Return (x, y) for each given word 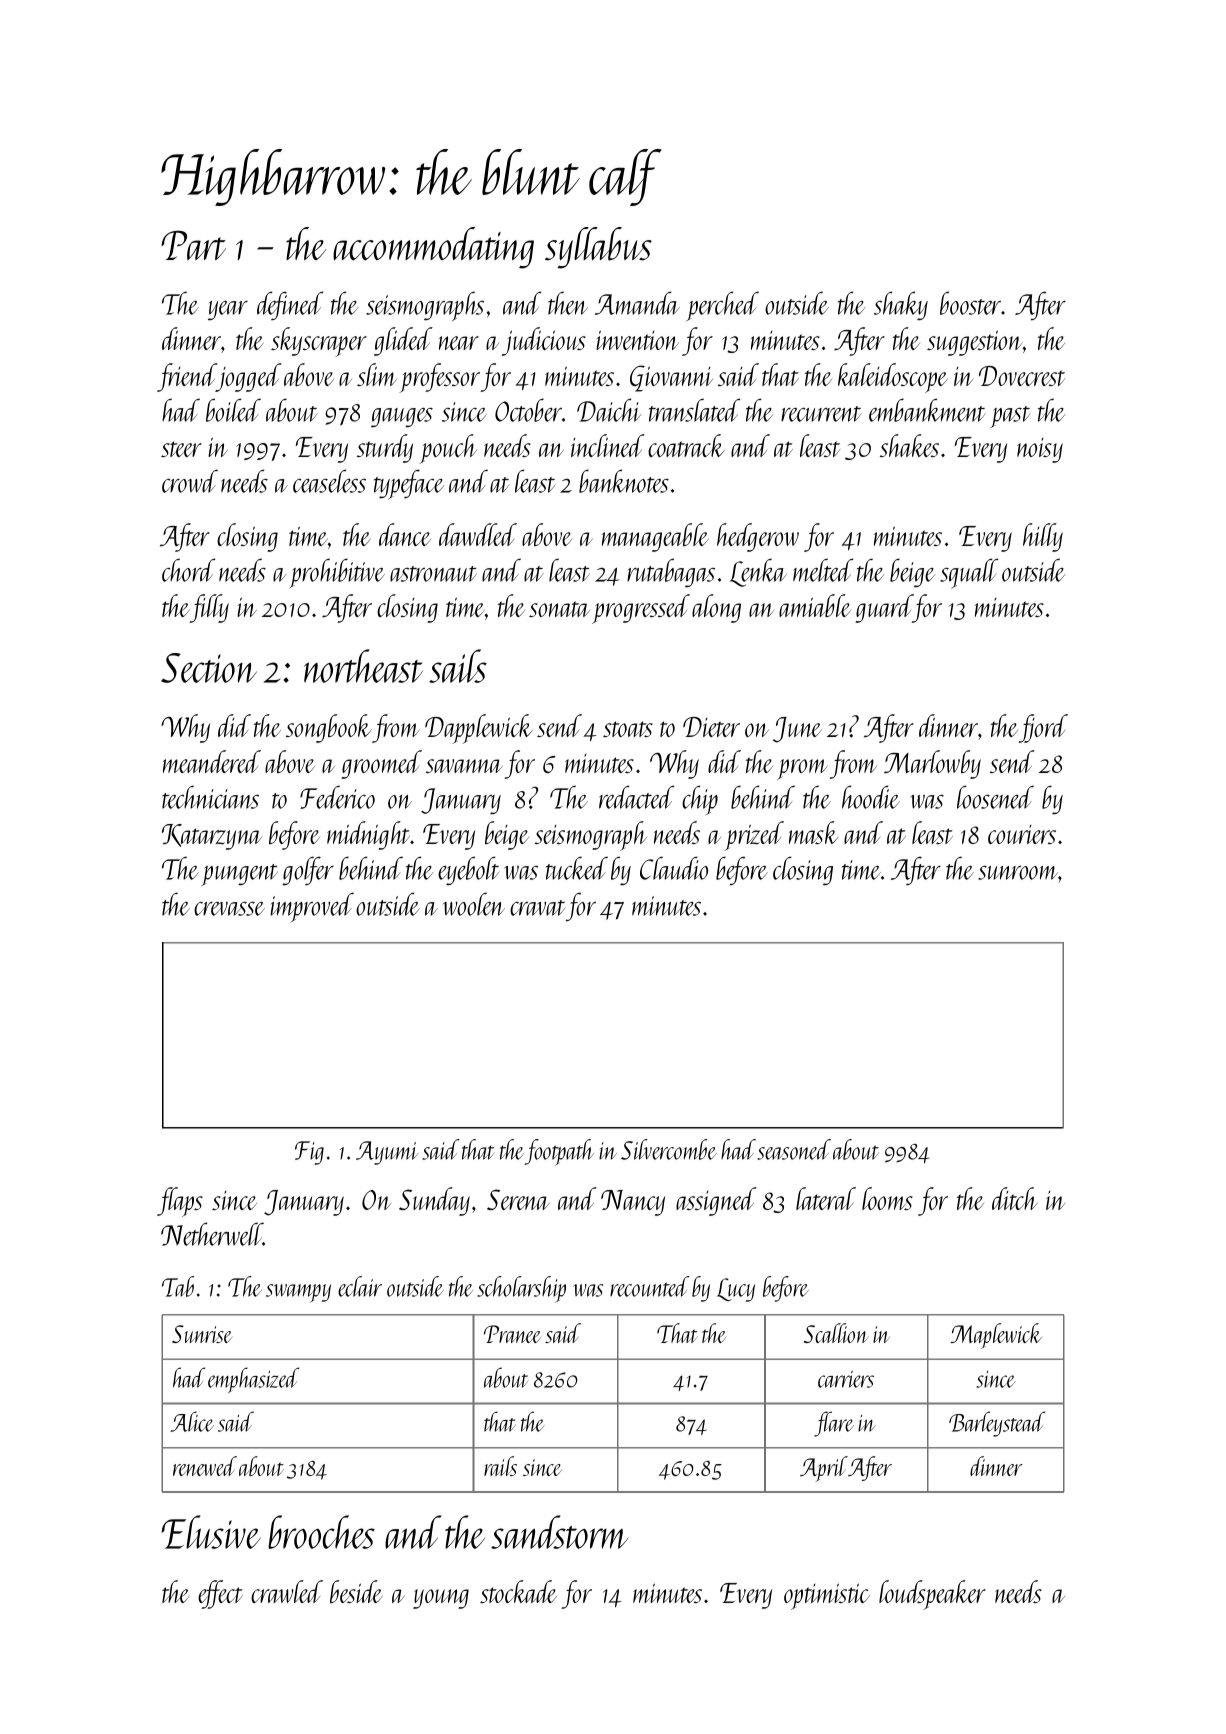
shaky (901, 305)
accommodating (433, 248)
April (824, 1469)
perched (722, 306)
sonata (559, 609)
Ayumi (387, 1153)
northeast (363, 666)
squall (969, 573)
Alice (192, 1421)
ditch (1014, 1198)
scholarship (521, 1289)
